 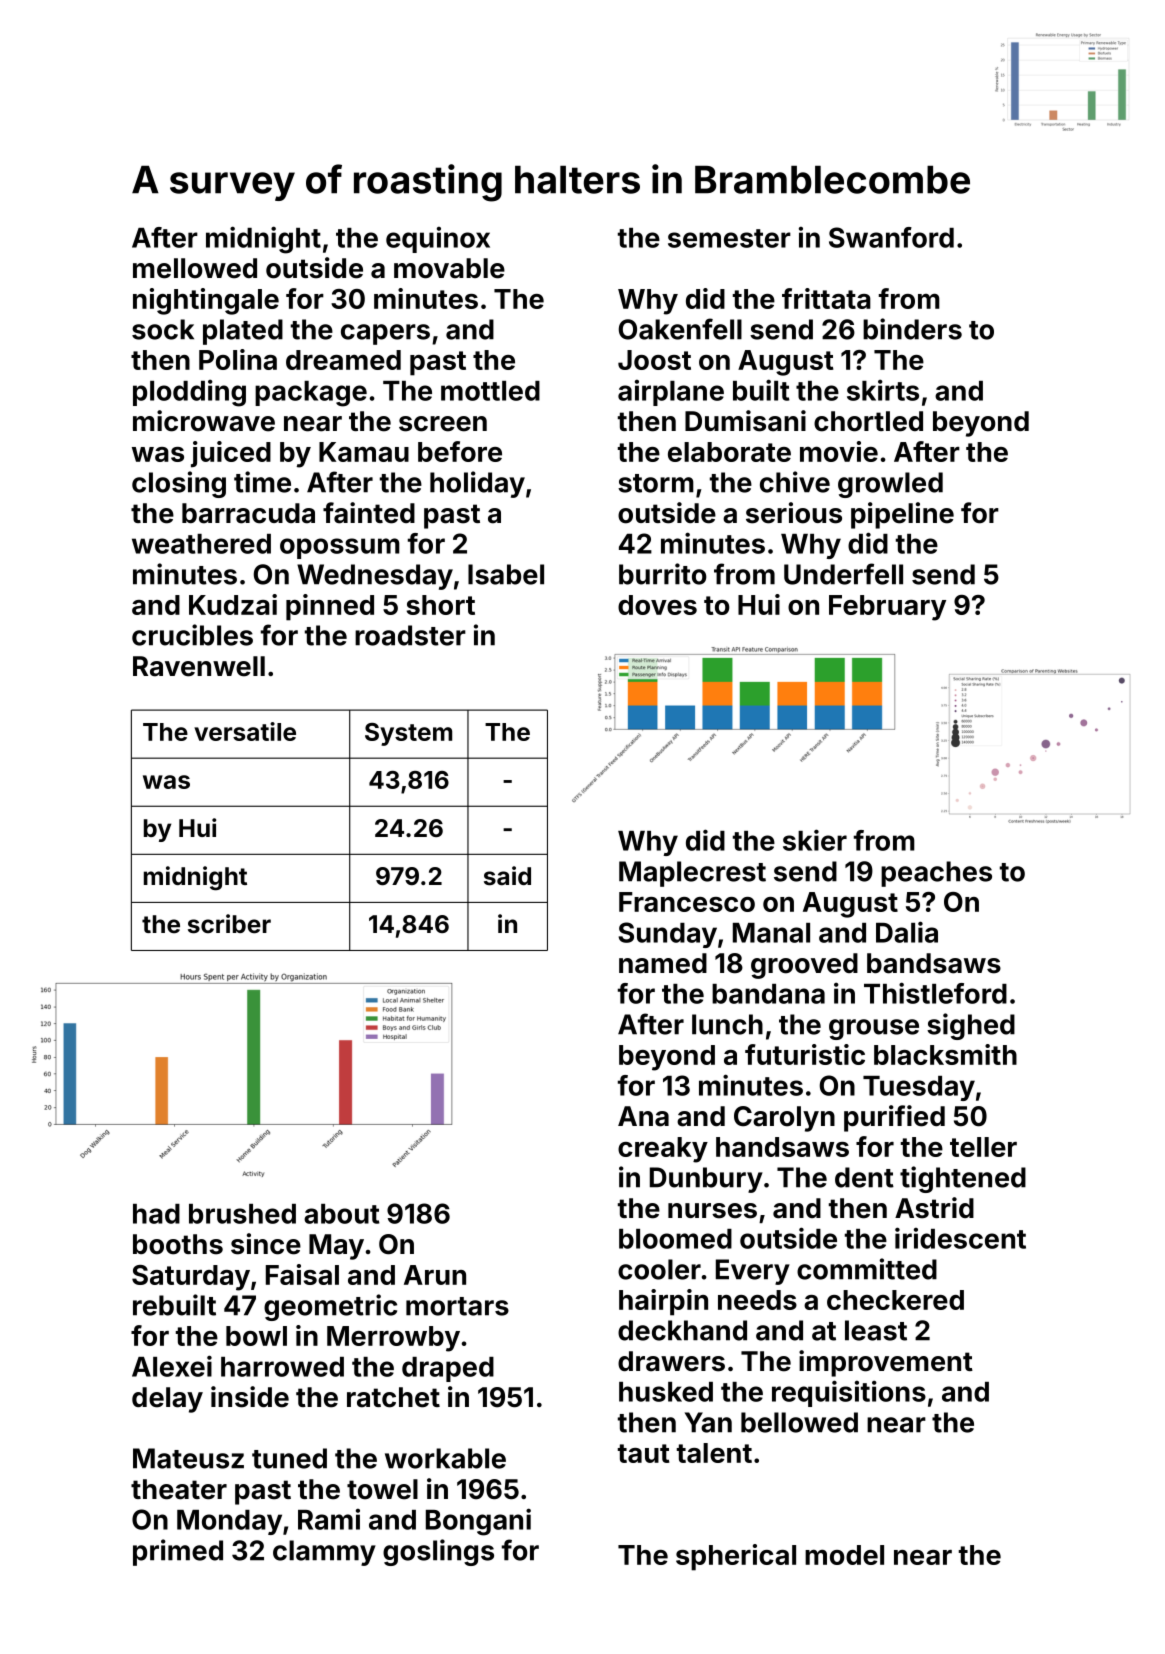 What do you see at coordinates (945, 1054) in the page?
I see `blacksmith` at bounding box center [945, 1054].
